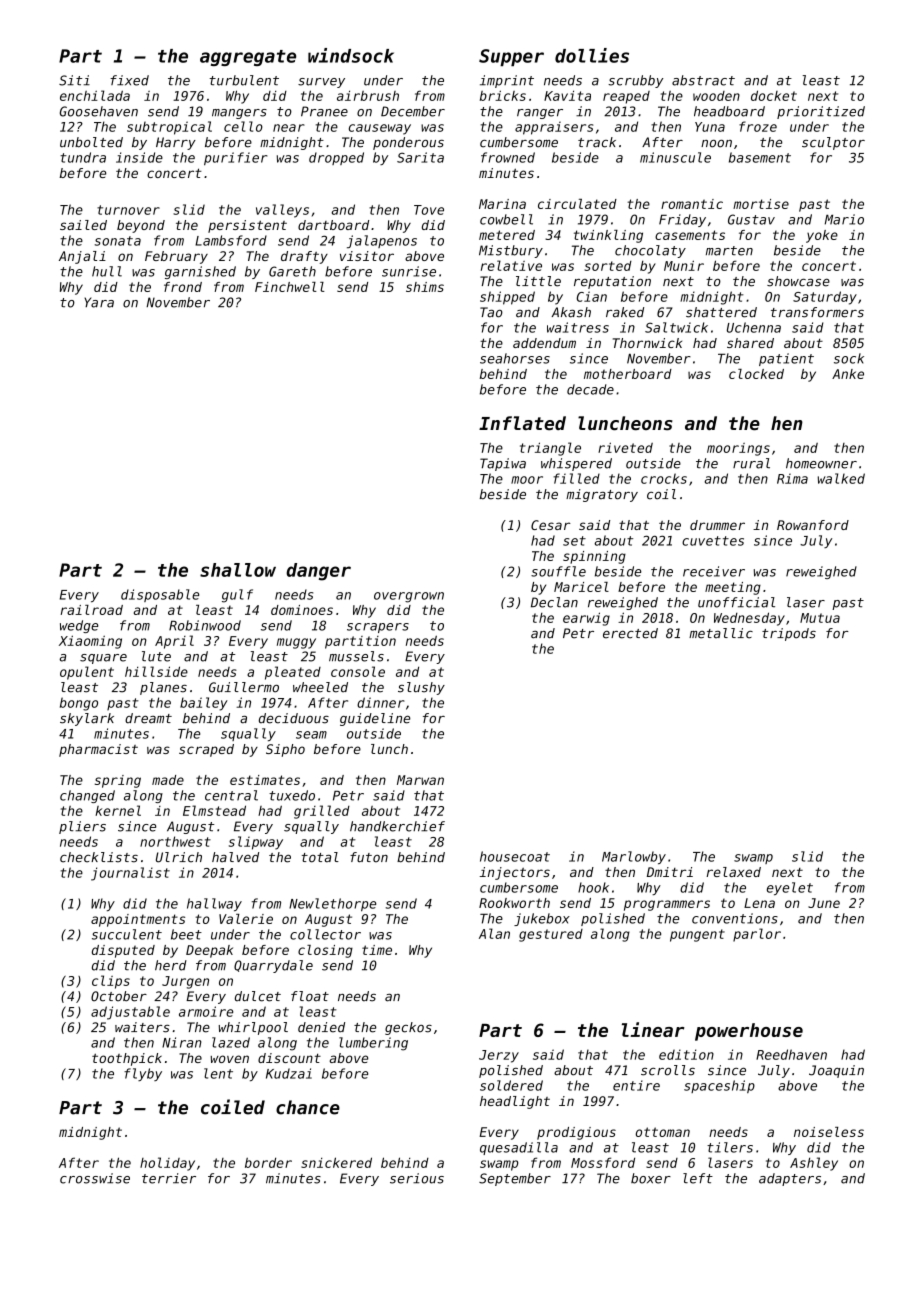 The width and height of the document is (924, 1308). What do you see at coordinates (268, 1162) in the document?
I see `border` at bounding box center [268, 1162].
